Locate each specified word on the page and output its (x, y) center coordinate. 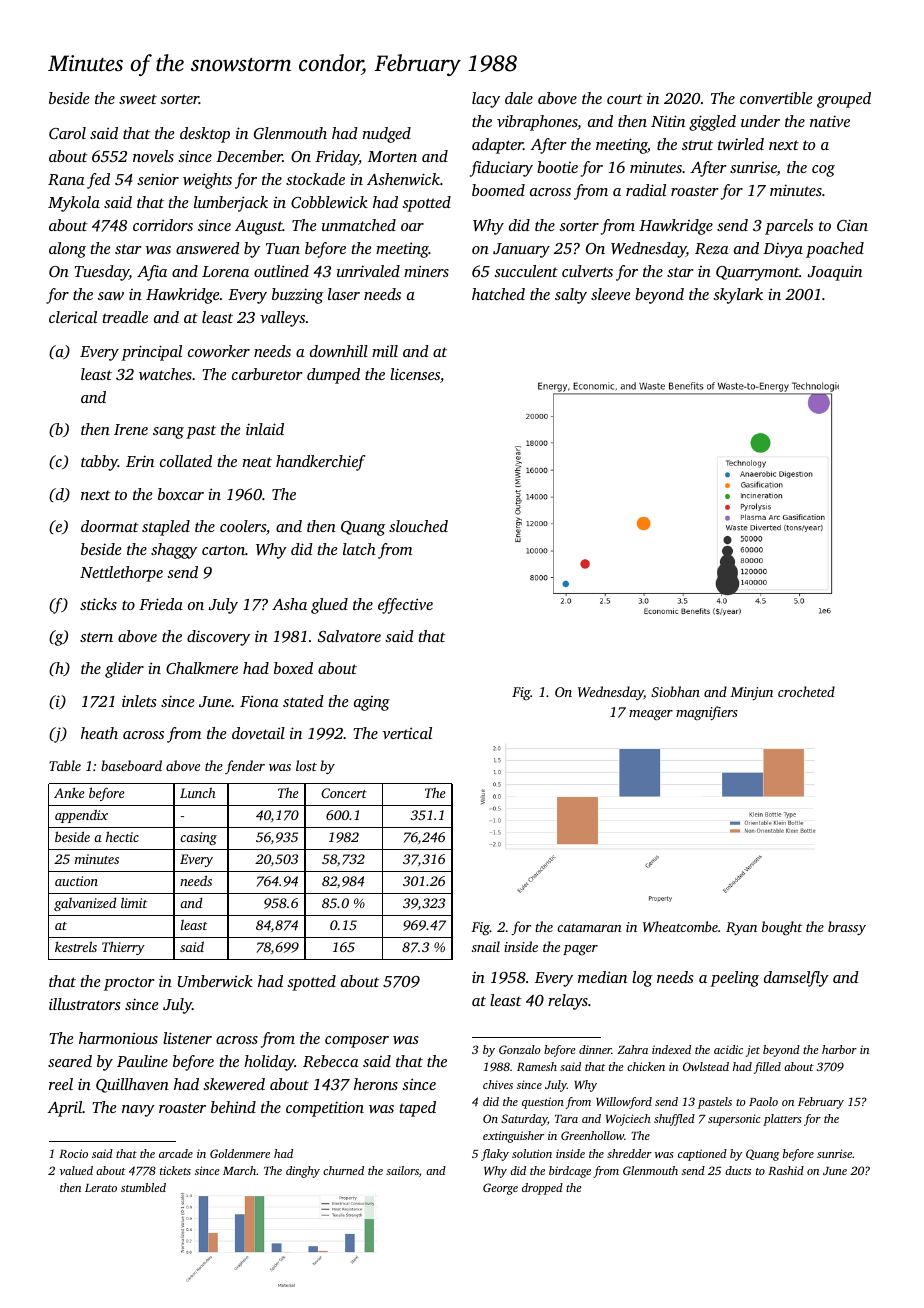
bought (782, 928)
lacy (486, 100)
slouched (418, 526)
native (830, 121)
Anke (69, 792)
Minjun (751, 693)
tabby (99, 463)
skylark (738, 296)
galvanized (85, 904)
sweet (138, 99)
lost (306, 765)
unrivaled (368, 271)
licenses (415, 374)
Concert (344, 793)
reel (61, 1084)
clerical (73, 317)
